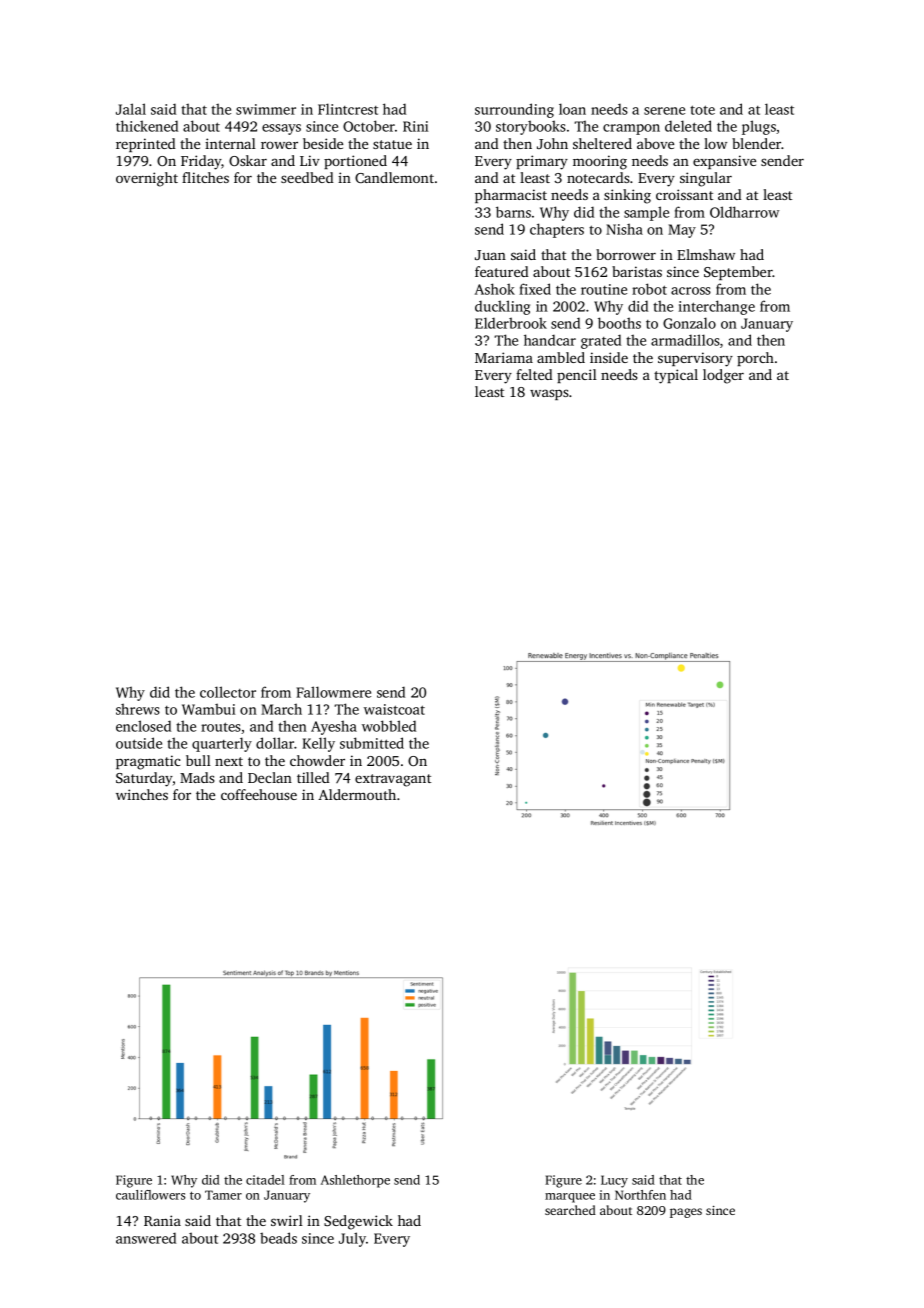 Image resolution: width=924 pixels, height=1308 pixels. What do you see at coordinates (265, 1180) in the page?
I see `citadel` at bounding box center [265, 1180].
